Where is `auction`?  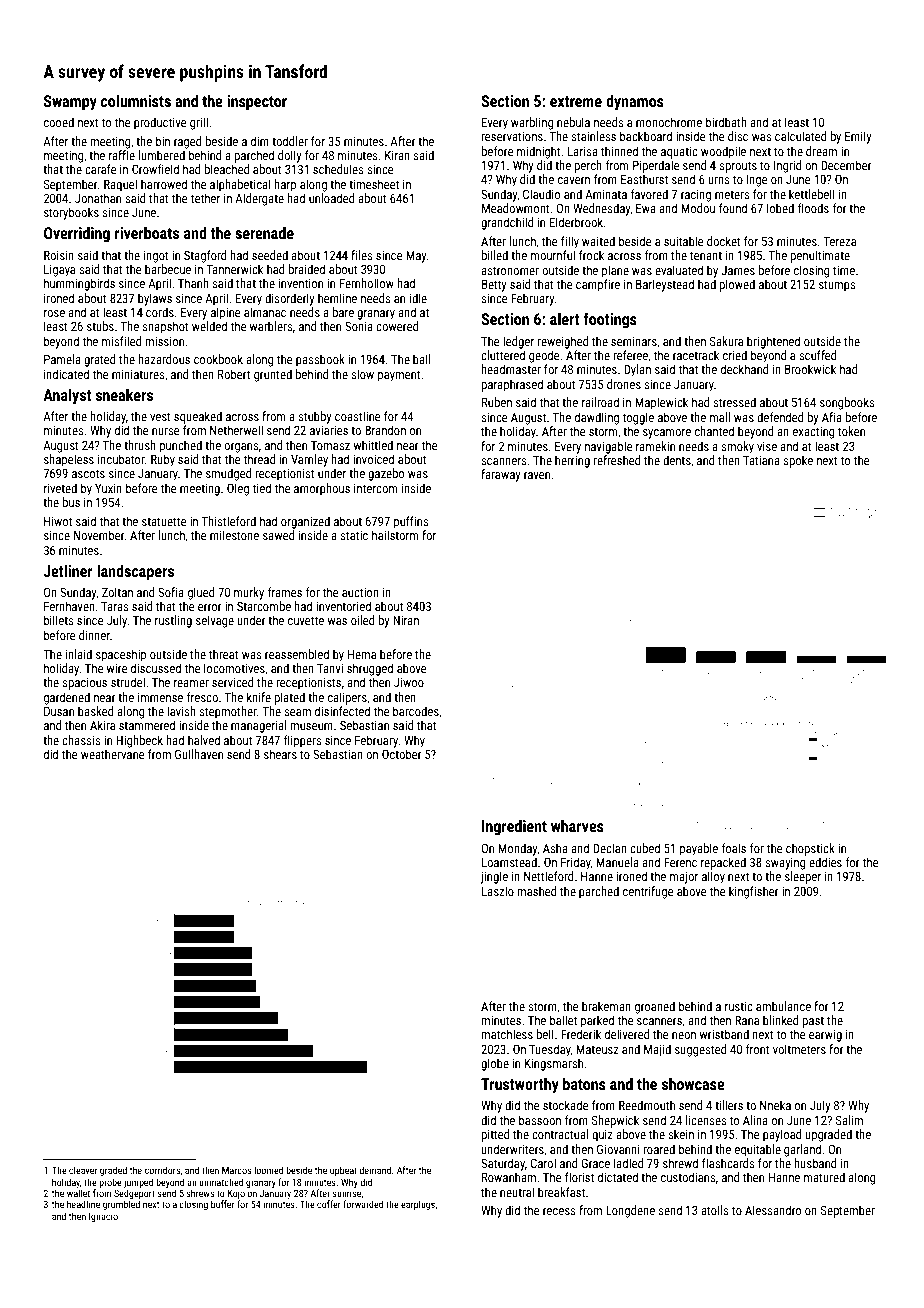
auction is located at coordinates (360, 592).
